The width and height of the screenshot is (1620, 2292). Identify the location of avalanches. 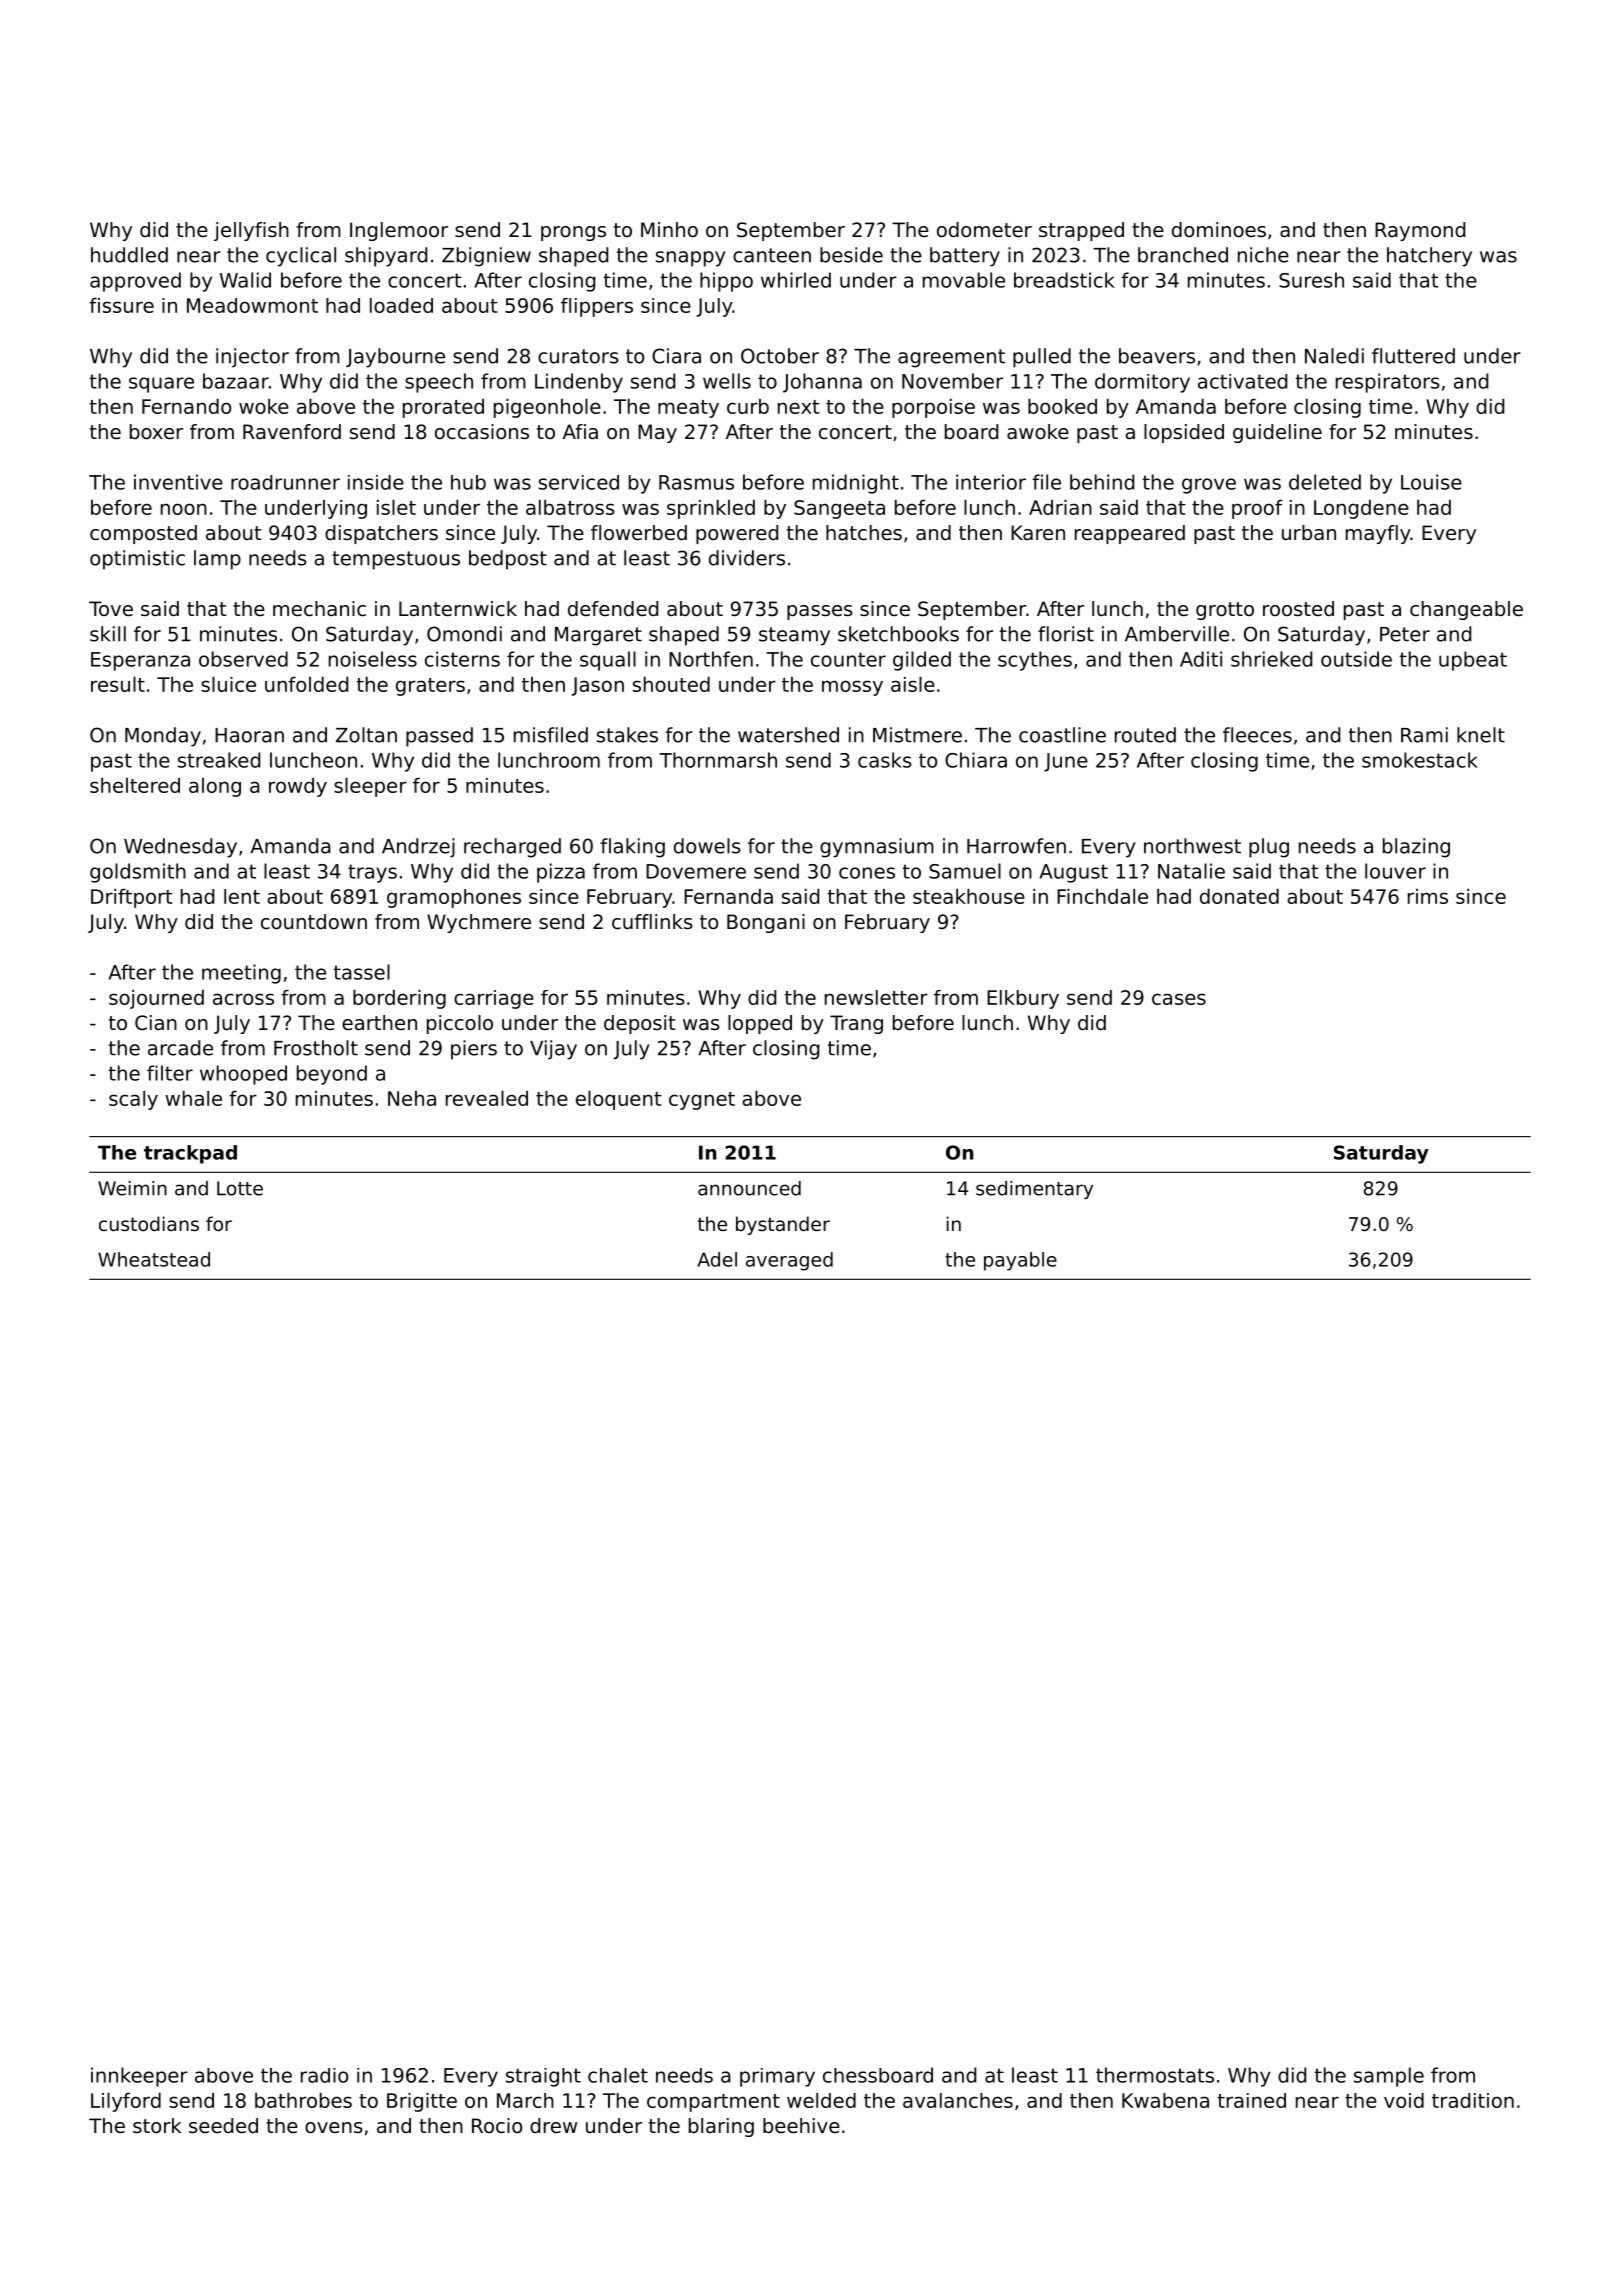
(958, 2100).
